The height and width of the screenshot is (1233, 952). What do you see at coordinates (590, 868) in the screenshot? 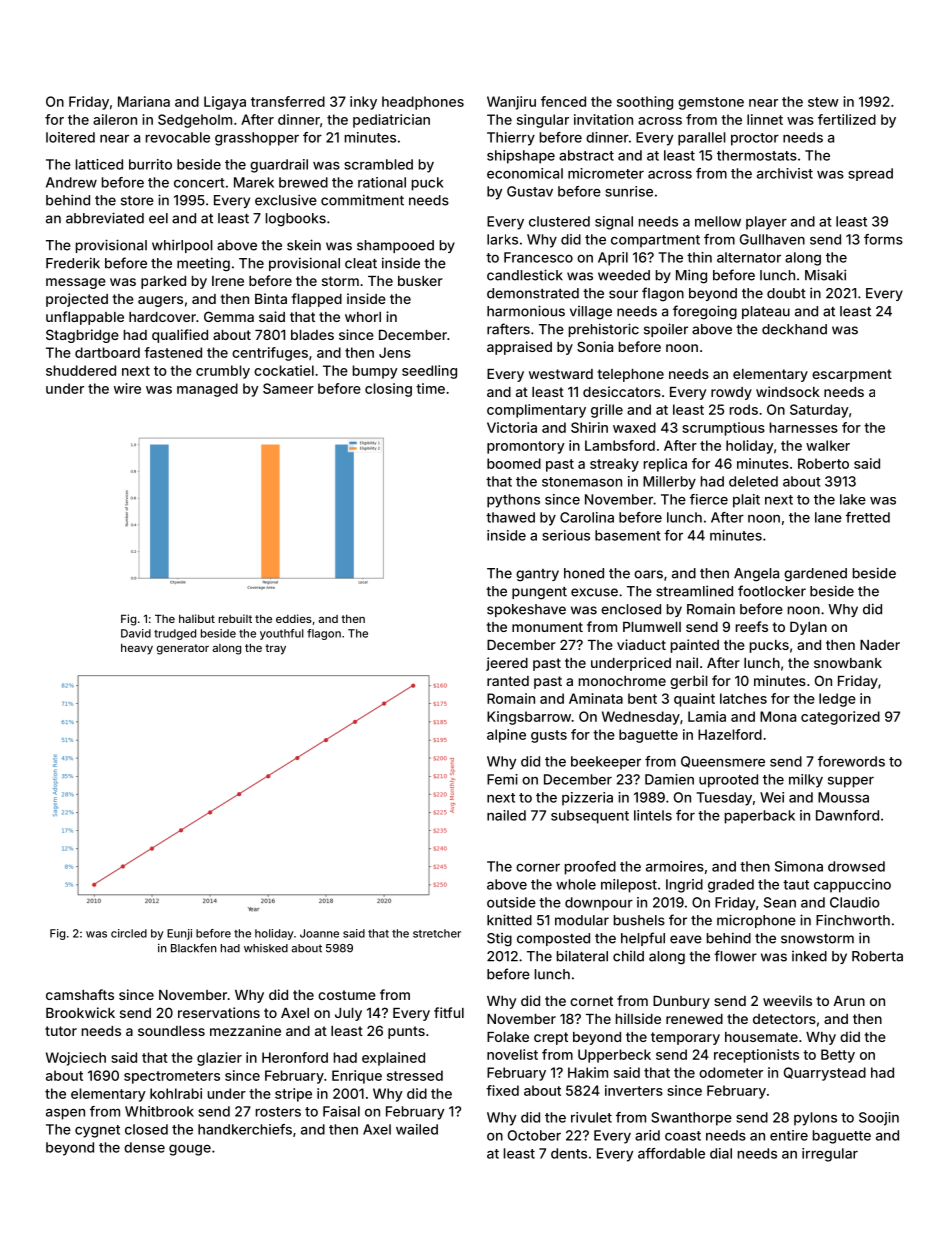
I see `proofed` at bounding box center [590, 868].
